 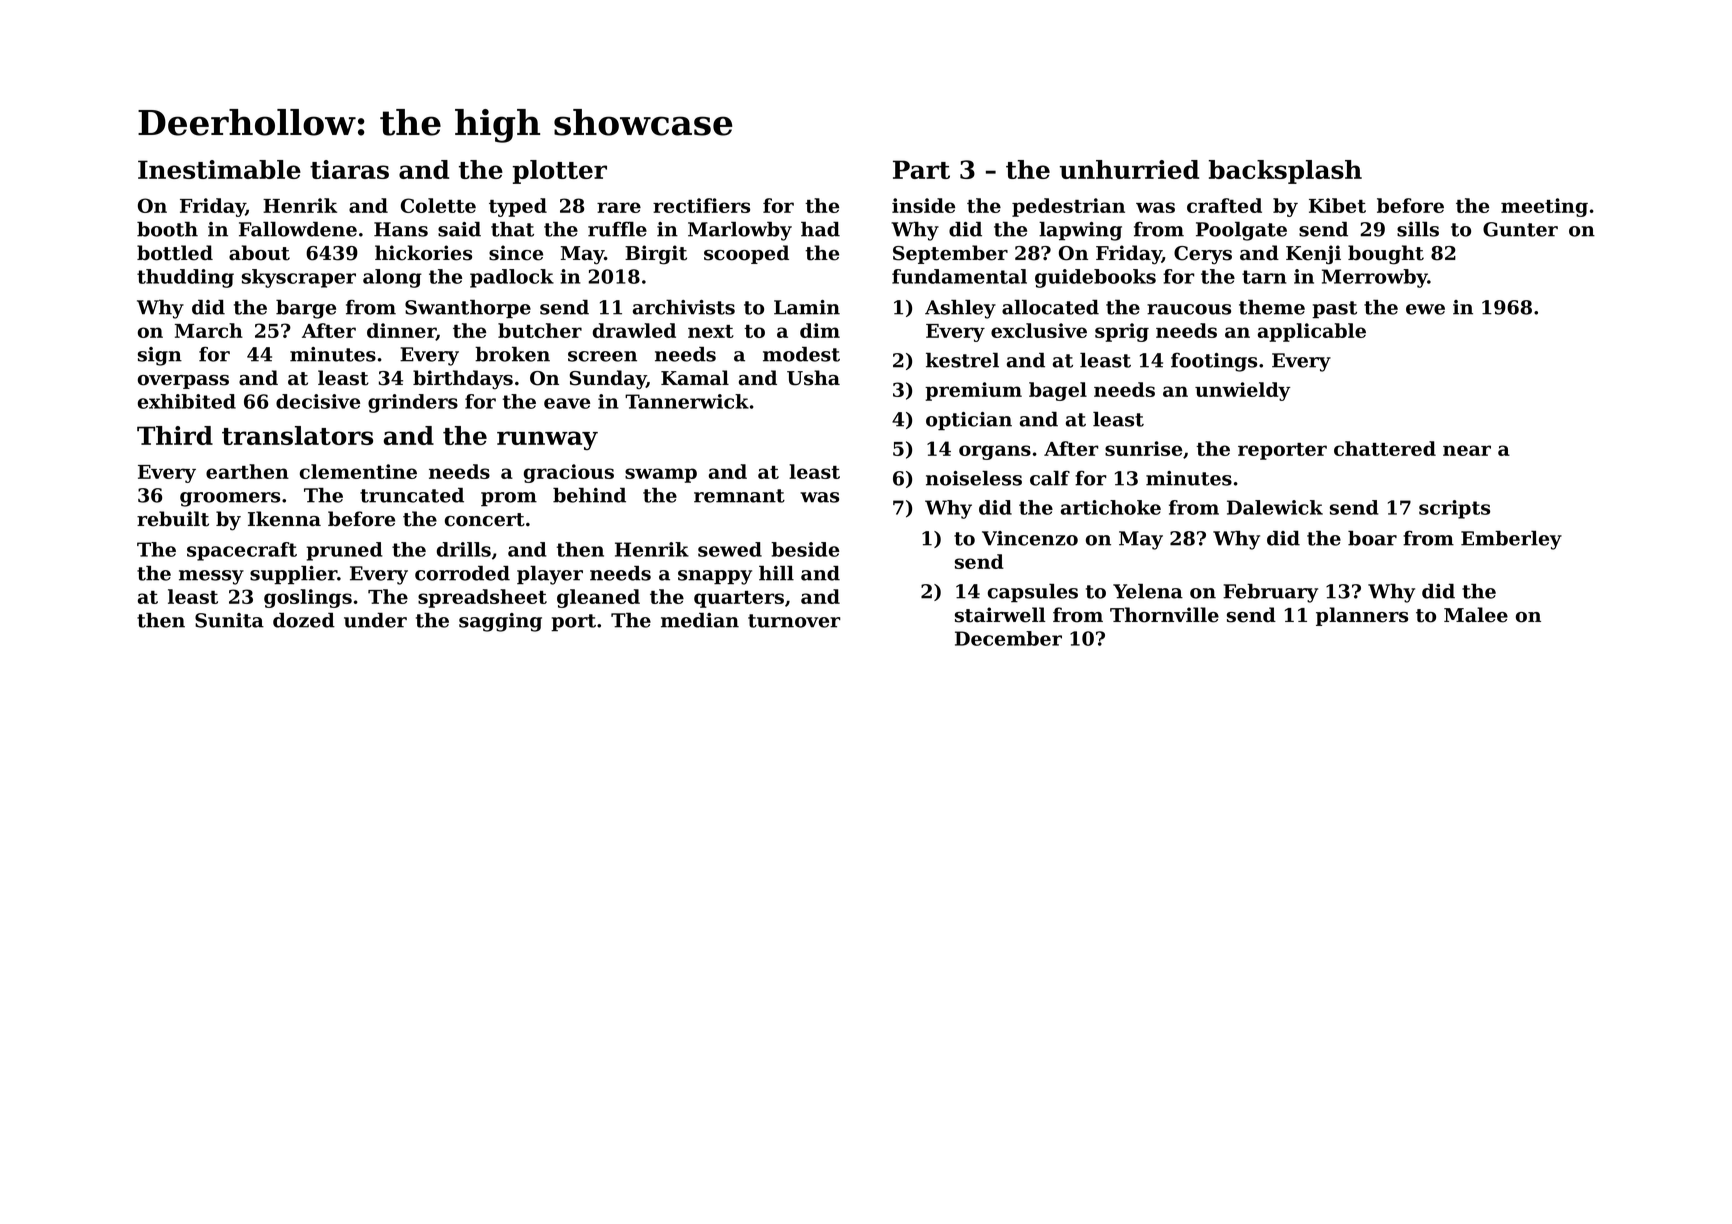 I want to click on Tannerwick, so click(x=687, y=401).
